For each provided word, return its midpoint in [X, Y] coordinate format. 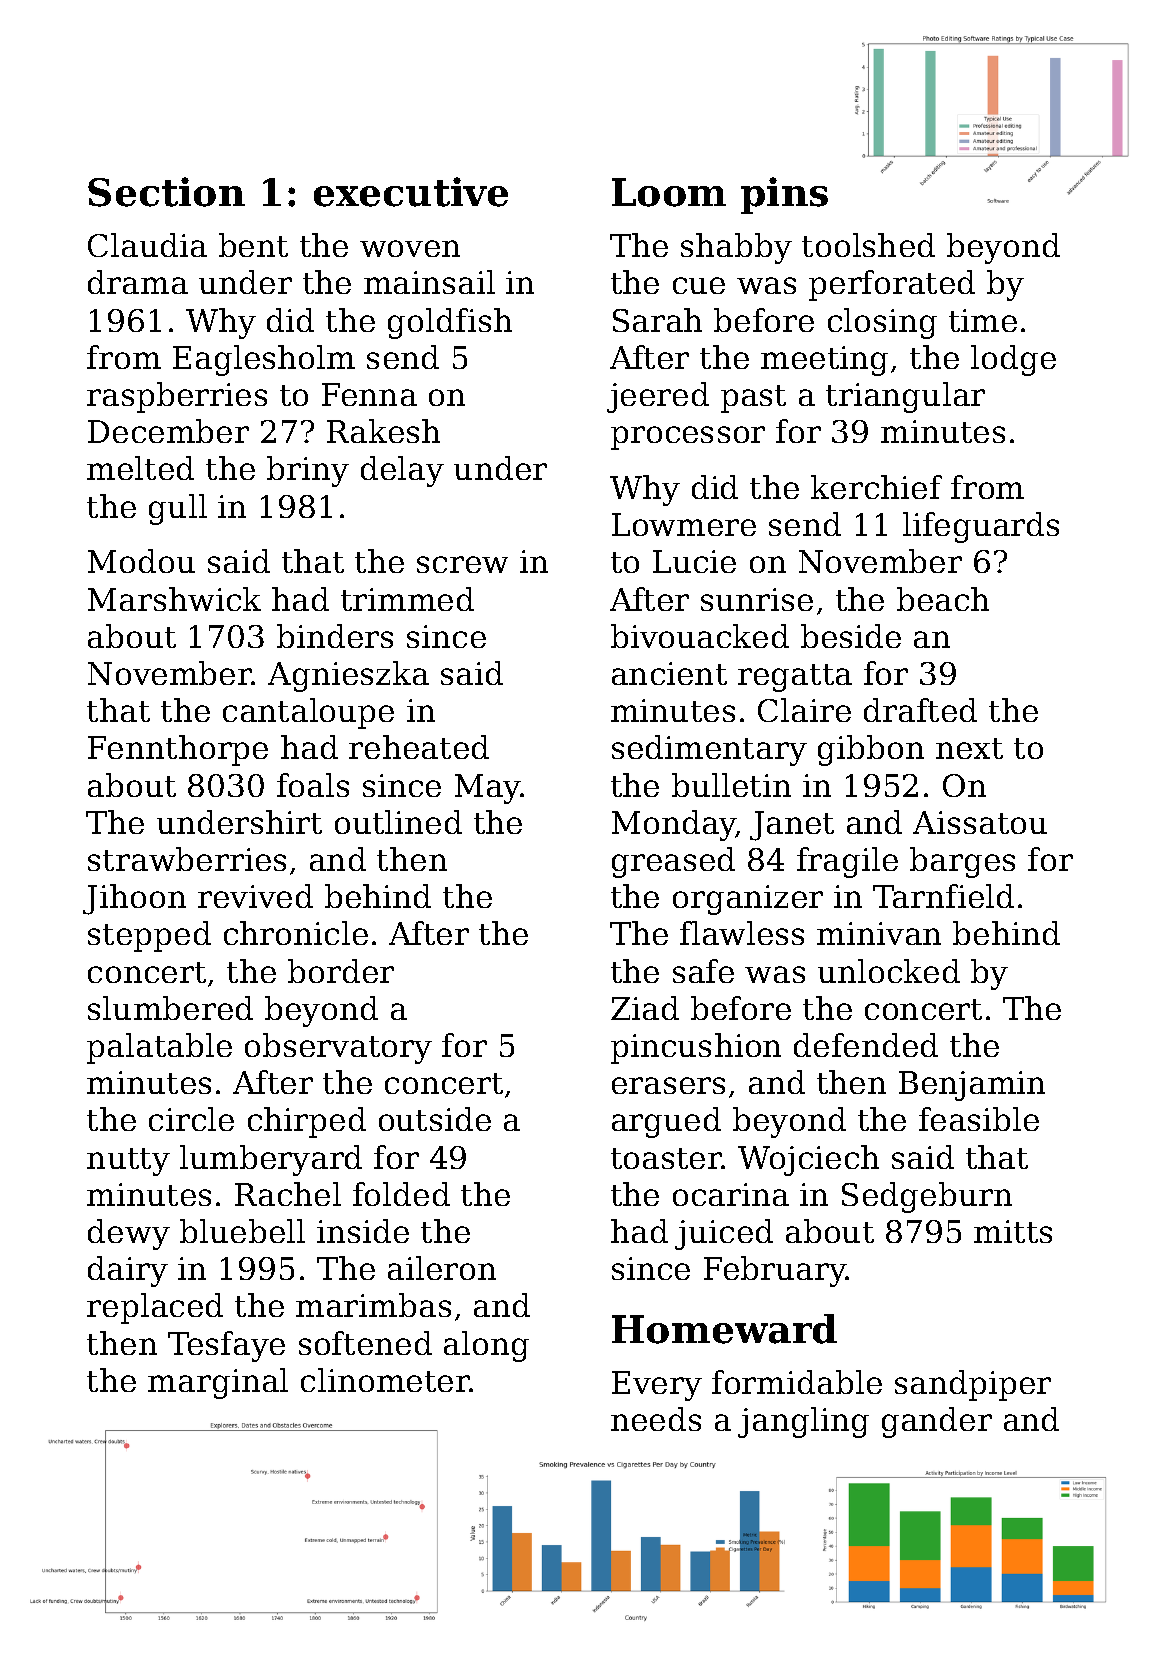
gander [937, 1422]
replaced [155, 1308]
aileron [442, 1268]
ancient [669, 673]
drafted [920, 710]
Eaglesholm [264, 360]
